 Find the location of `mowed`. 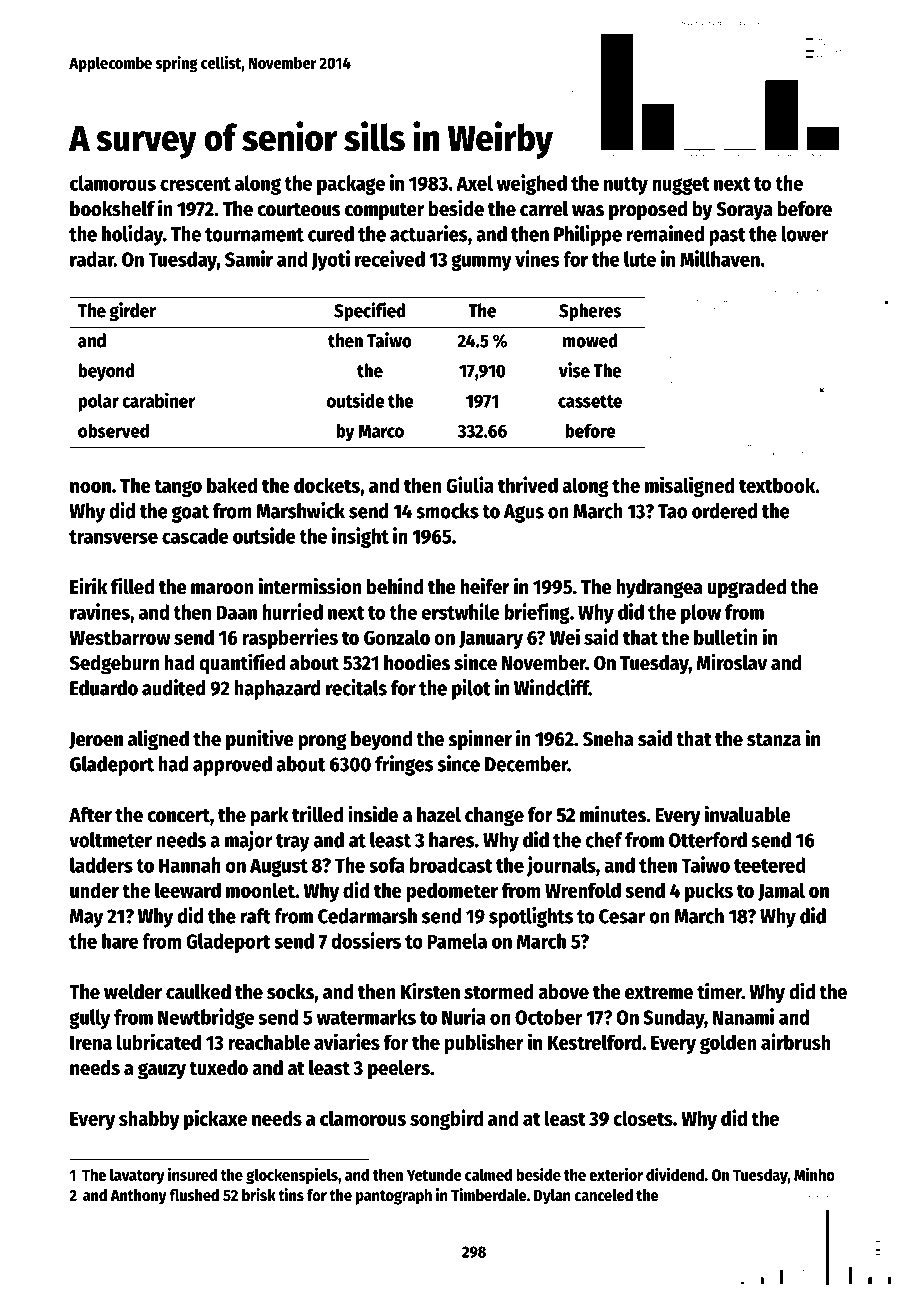

mowed is located at coordinates (590, 340).
